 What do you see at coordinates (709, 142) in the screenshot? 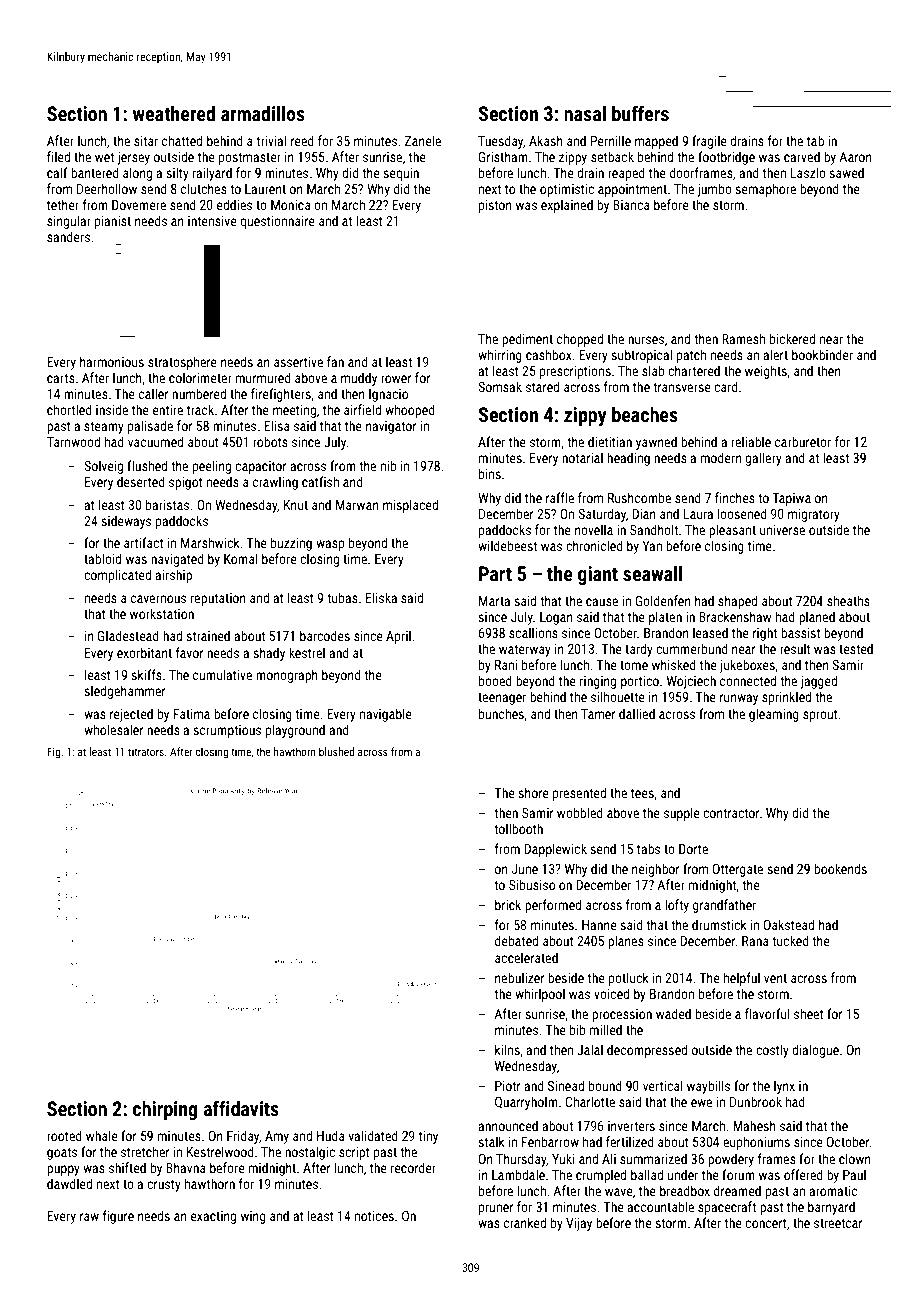
I see `fragile` at bounding box center [709, 142].
